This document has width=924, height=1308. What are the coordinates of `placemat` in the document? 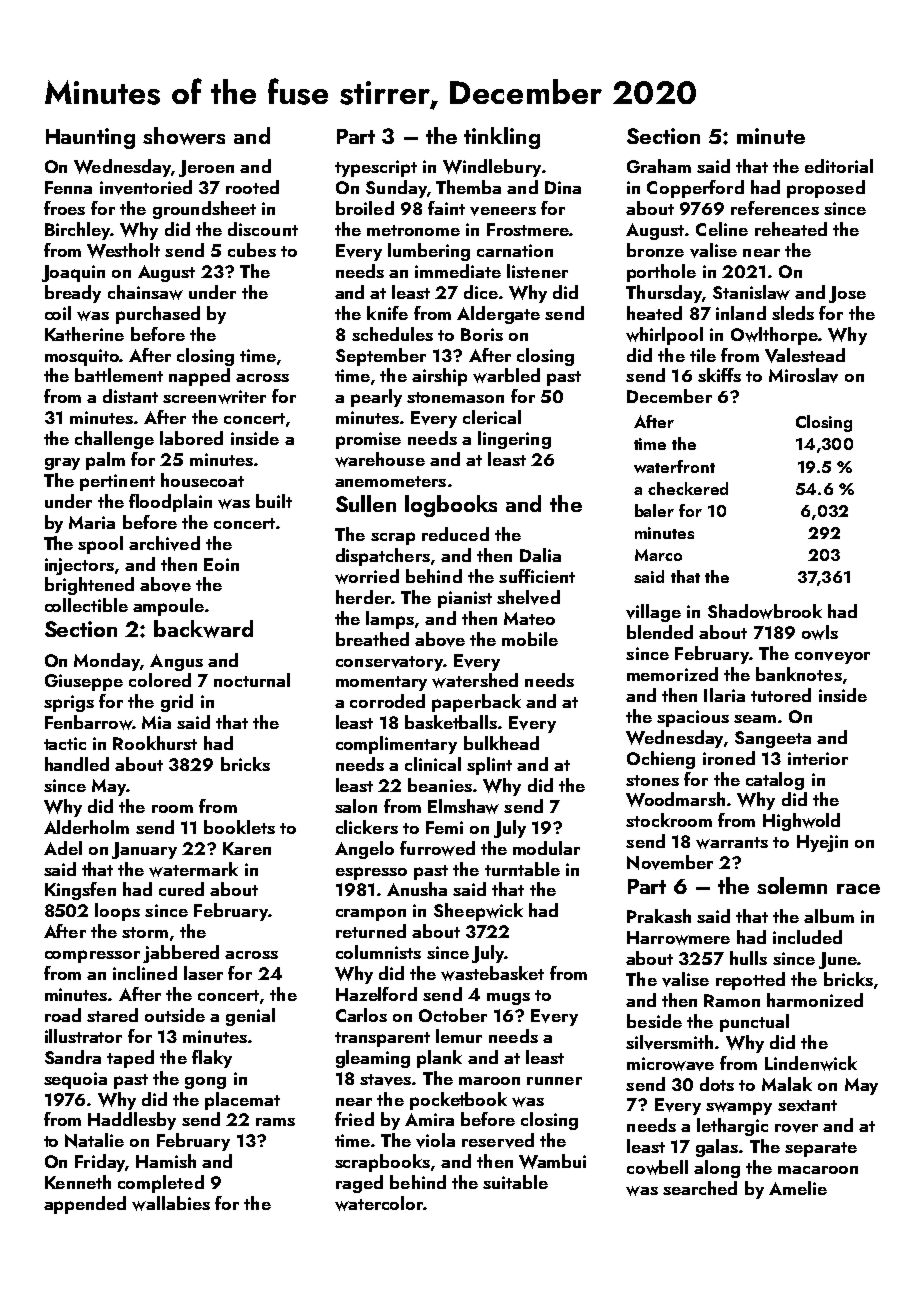 It's located at (242, 1101).
